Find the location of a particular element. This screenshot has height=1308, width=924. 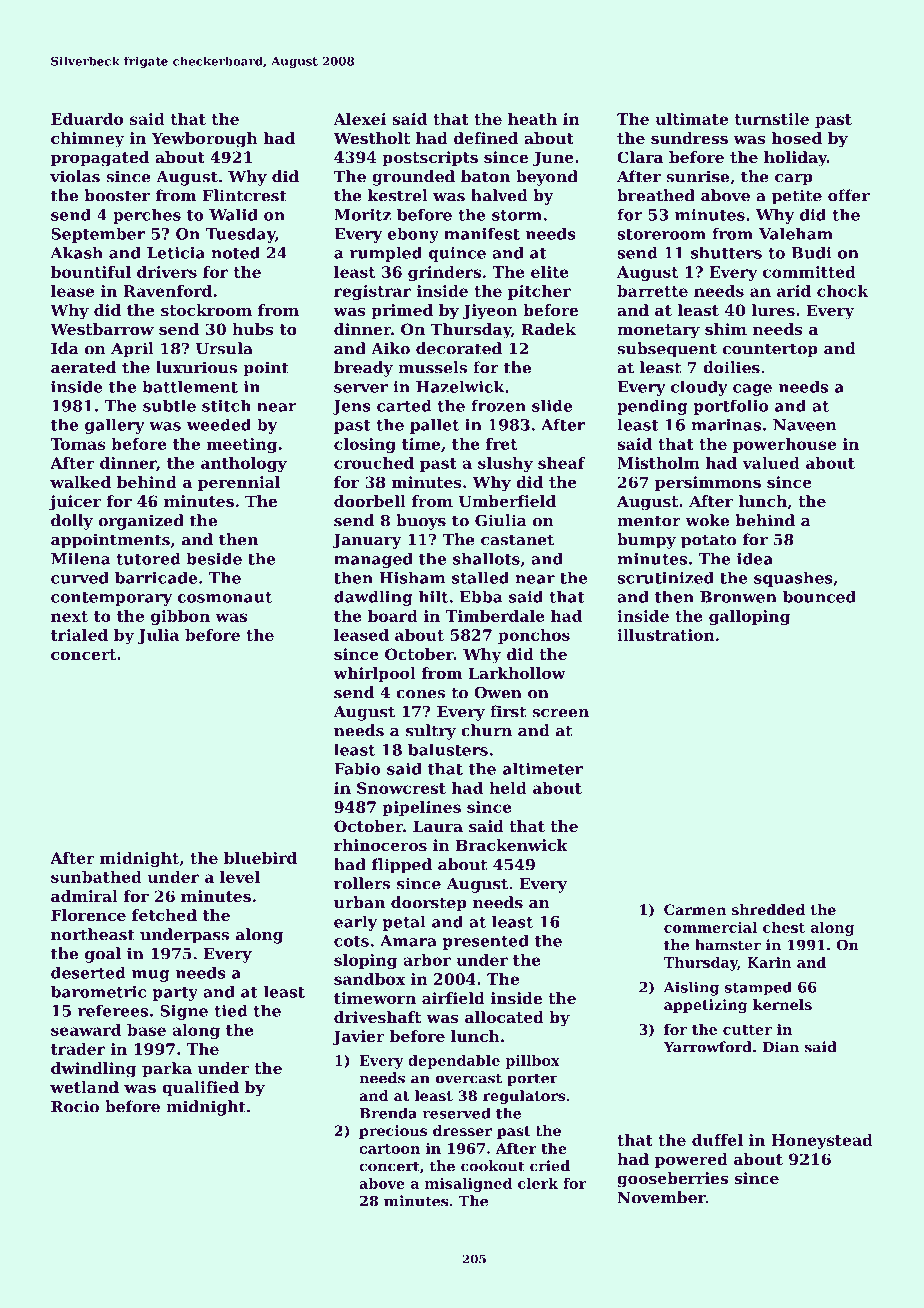

bumpy is located at coordinates (646, 541).
